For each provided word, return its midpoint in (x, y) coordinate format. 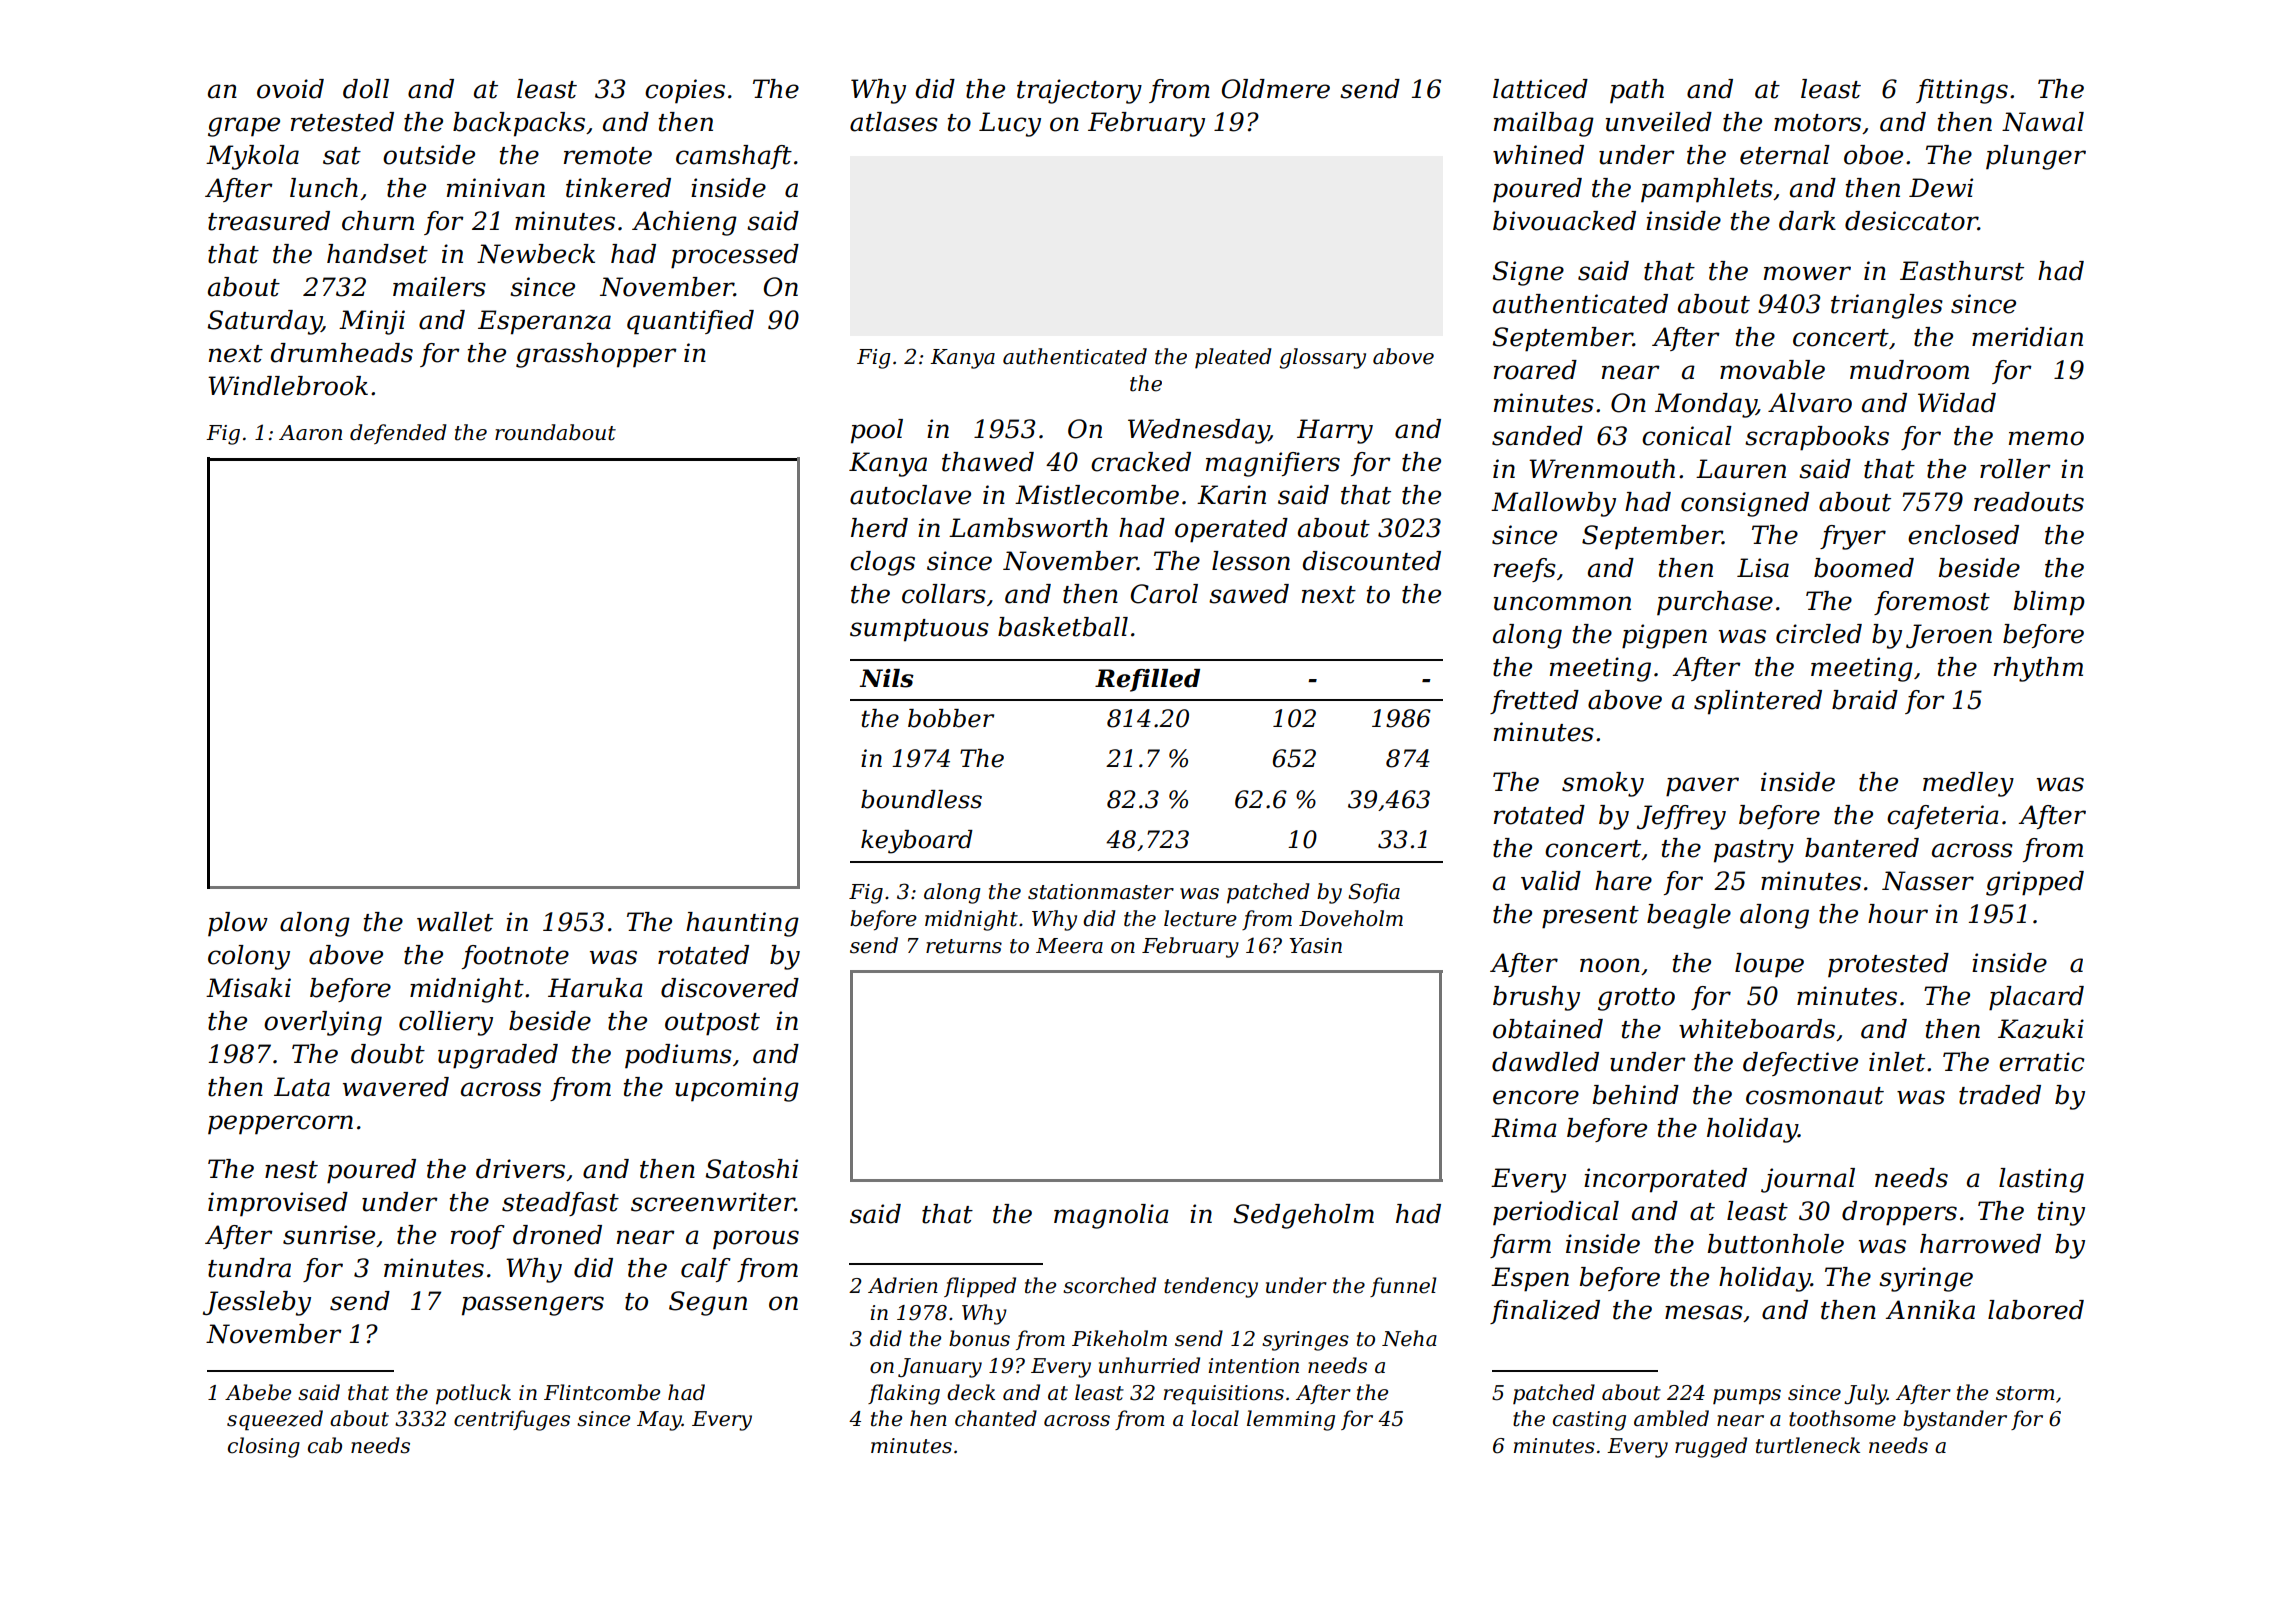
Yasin (1315, 946)
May (659, 1421)
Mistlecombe (1097, 495)
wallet (455, 922)
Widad (1957, 403)
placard (2036, 998)
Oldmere (1276, 89)
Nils (886, 678)
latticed (1540, 89)
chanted (996, 1418)
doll (366, 89)
